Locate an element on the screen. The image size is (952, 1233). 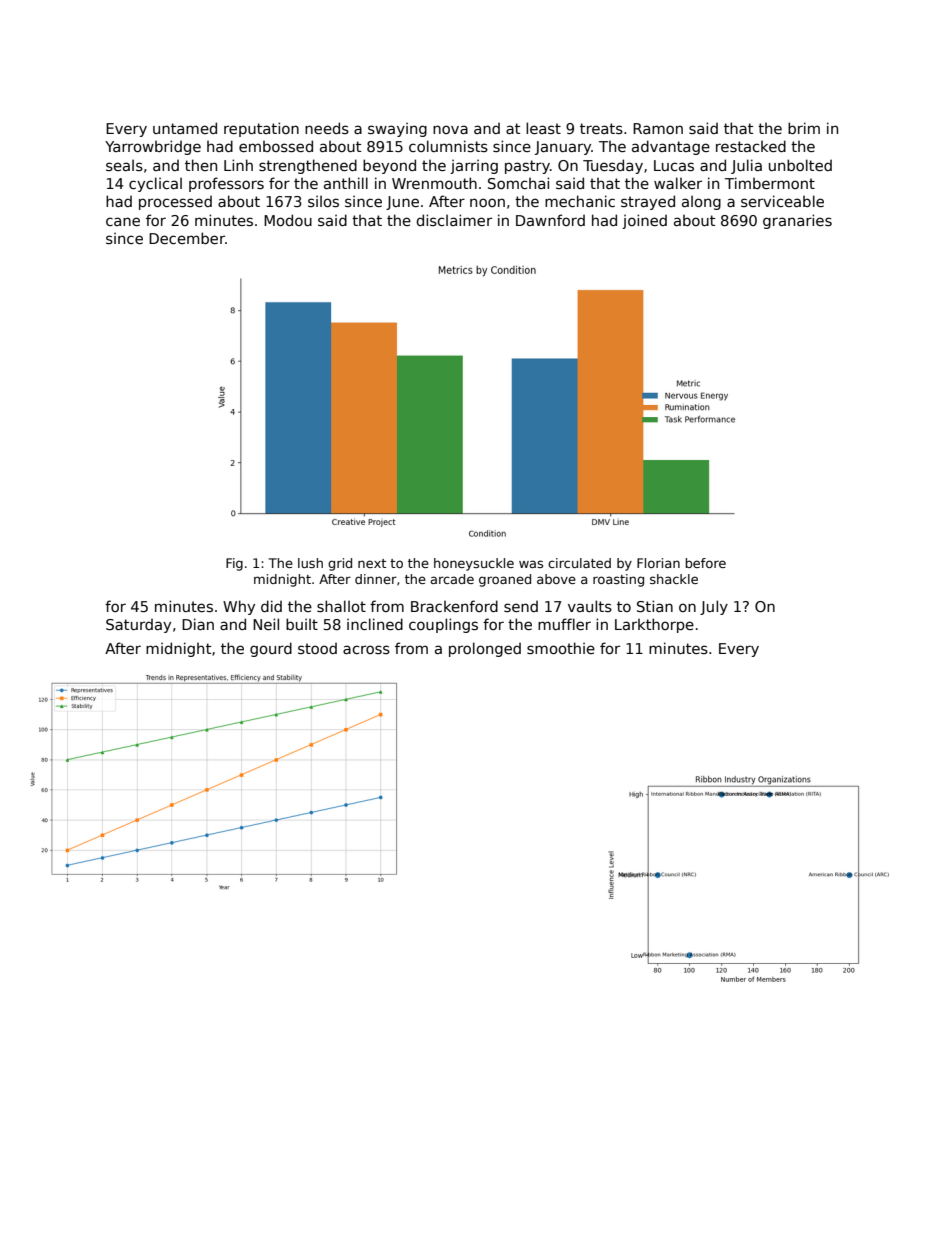
was is located at coordinates (531, 564).
